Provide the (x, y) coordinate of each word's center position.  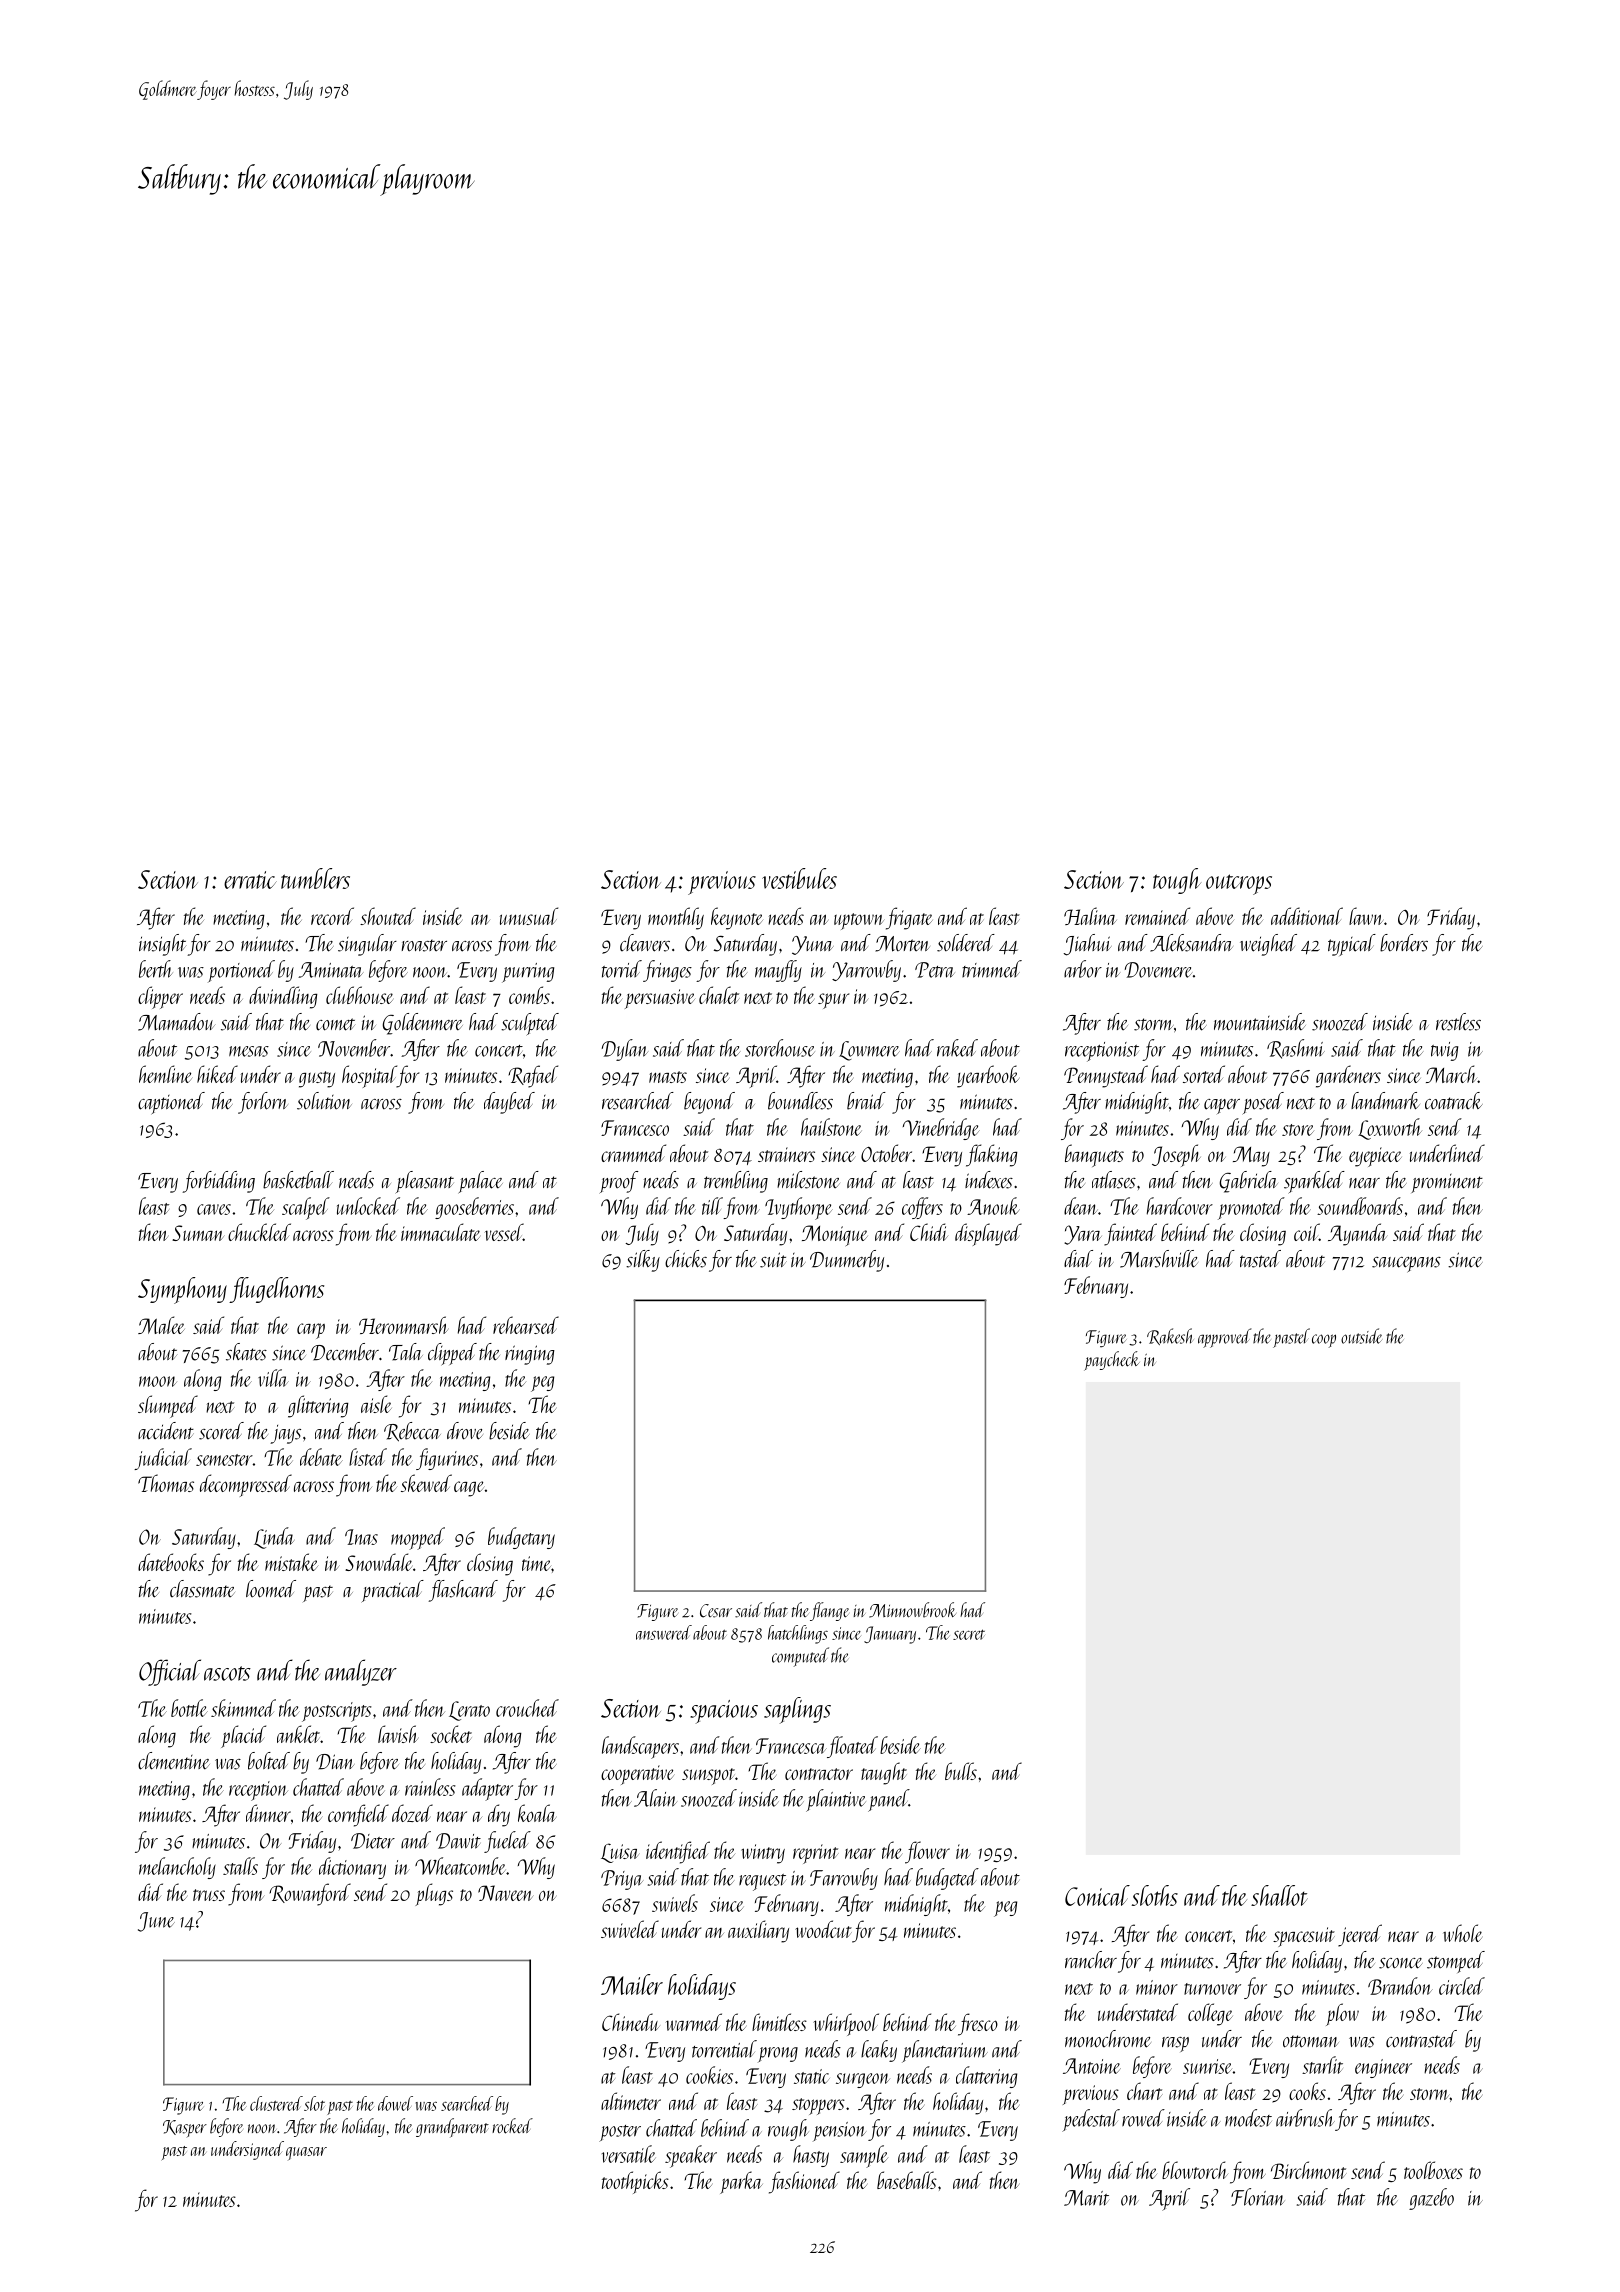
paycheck (1112, 1361)
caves (214, 1209)
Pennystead (1106, 1076)
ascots (227, 1673)
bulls (961, 1771)
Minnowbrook (912, 1610)
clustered (276, 2103)
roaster (424, 945)
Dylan (625, 1050)
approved (1225, 1338)
